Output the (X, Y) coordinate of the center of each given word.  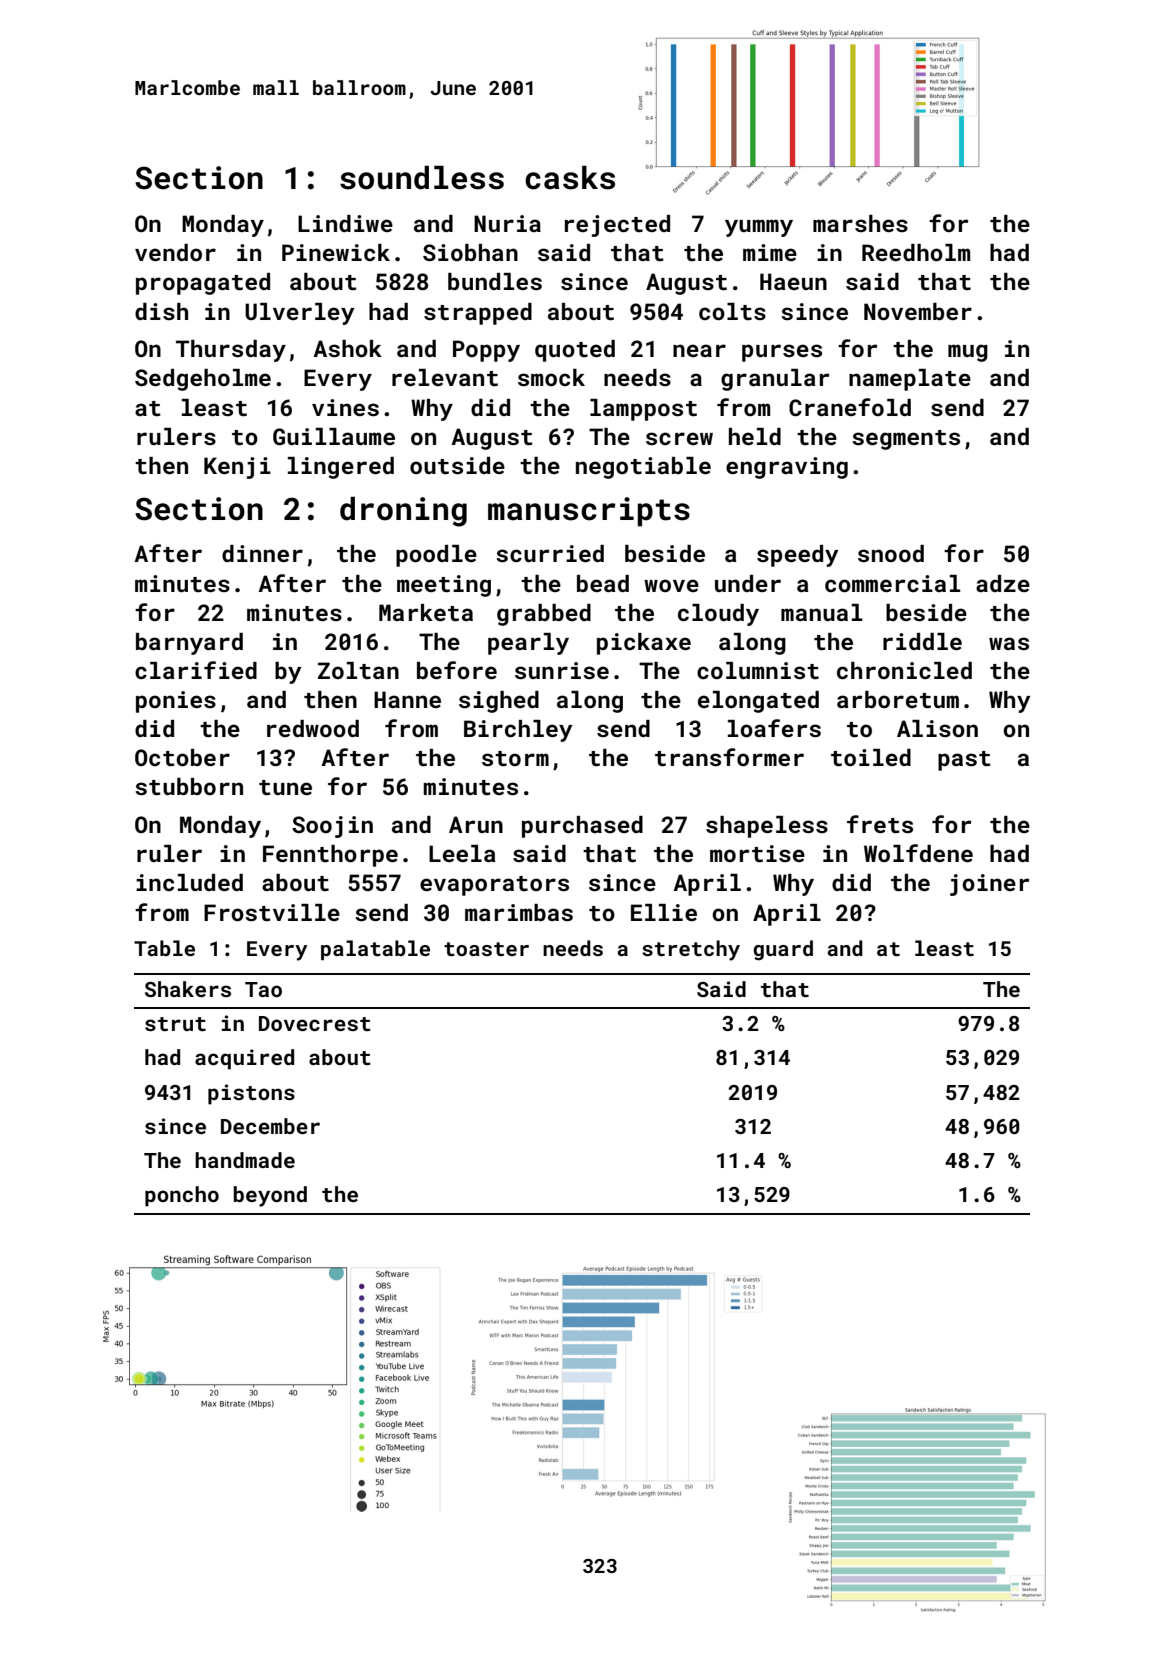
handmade (245, 1160)
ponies (176, 702)
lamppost (643, 410)
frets (880, 824)
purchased (582, 827)
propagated (203, 284)
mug (968, 353)
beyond (270, 1196)
